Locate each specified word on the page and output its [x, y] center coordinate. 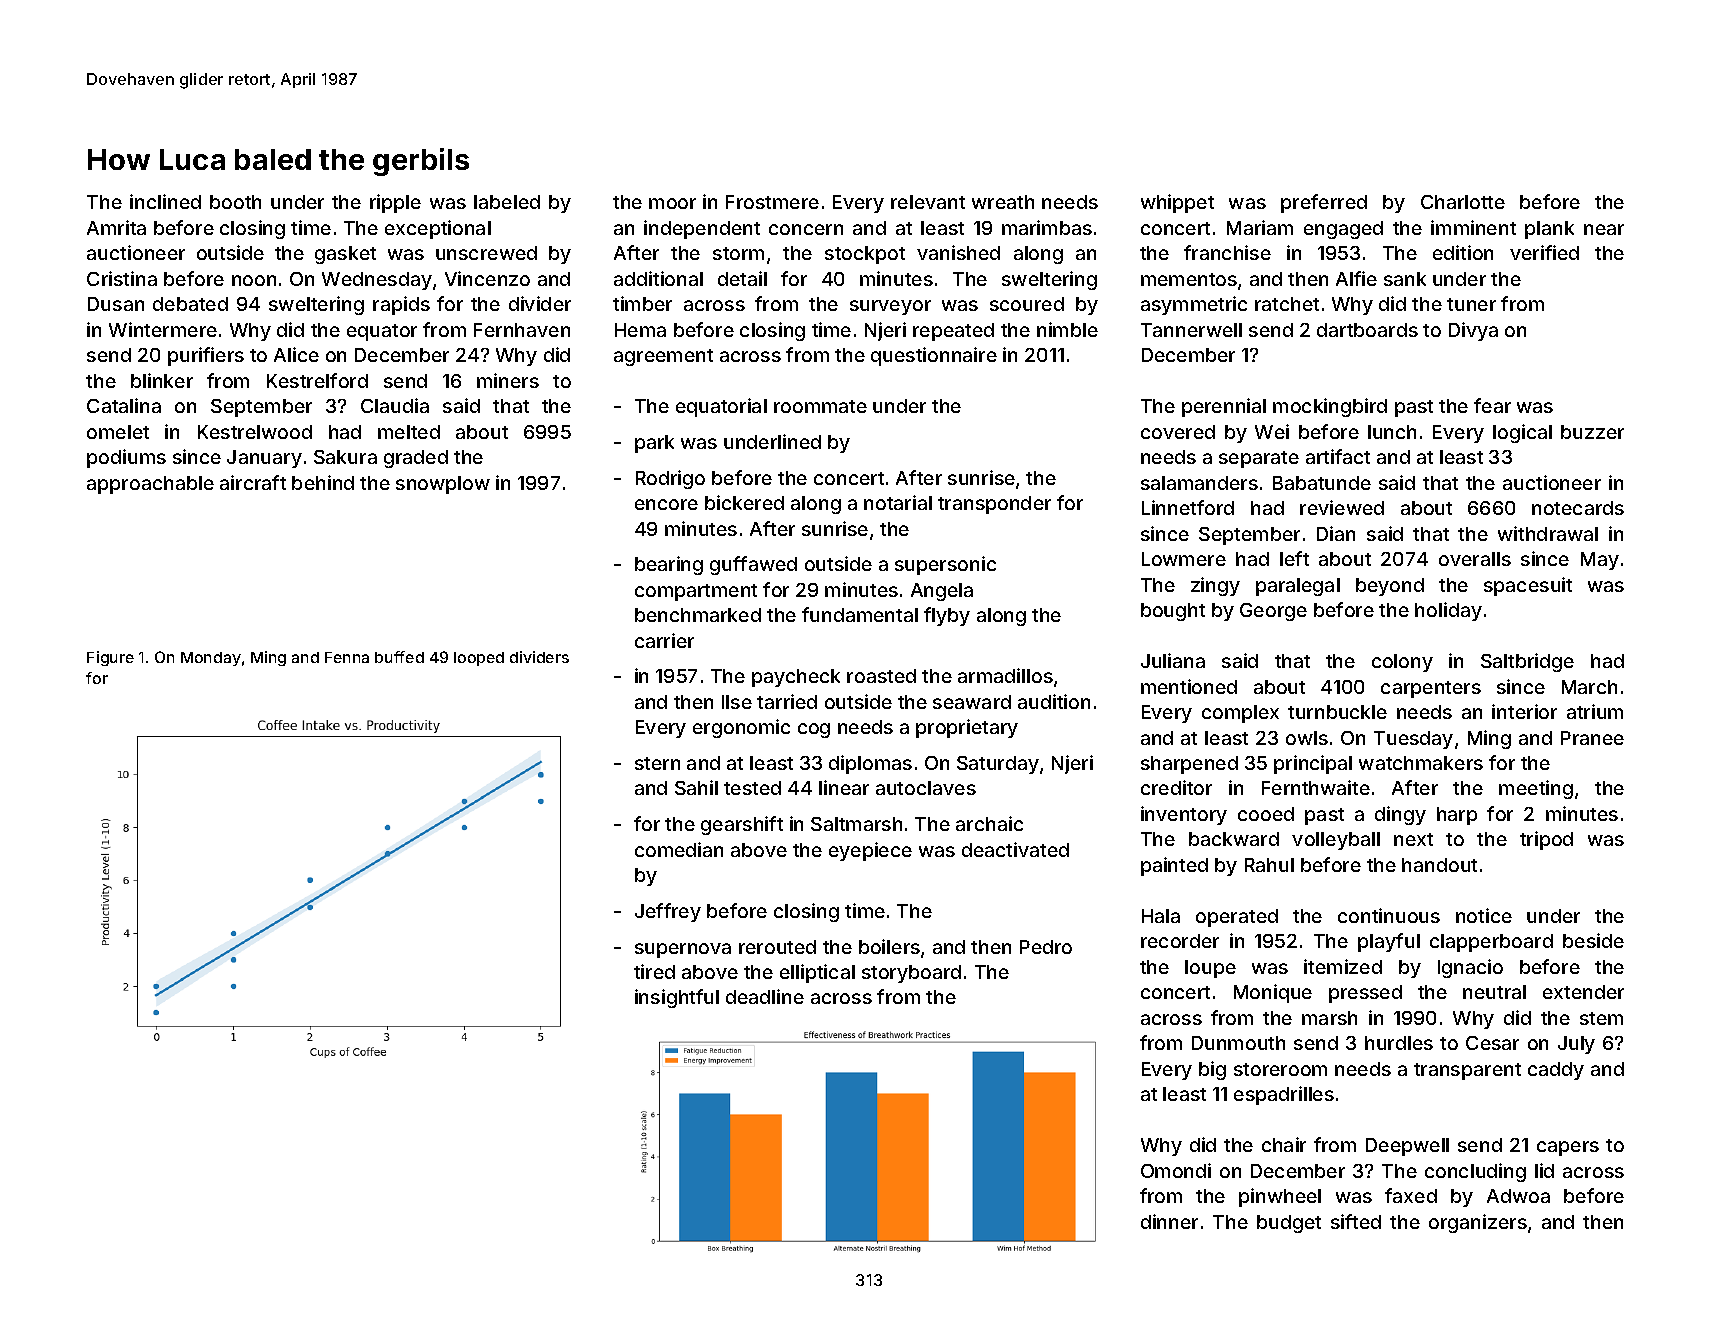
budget [1289, 1224]
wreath [1003, 202]
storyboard [911, 974]
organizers [1478, 1223]
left [1294, 558]
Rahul [1269, 865]
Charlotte [1463, 202]
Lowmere [1184, 559]
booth [235, 202]
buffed [399, 657]
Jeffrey [668, 912]
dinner [1169, 1221]
